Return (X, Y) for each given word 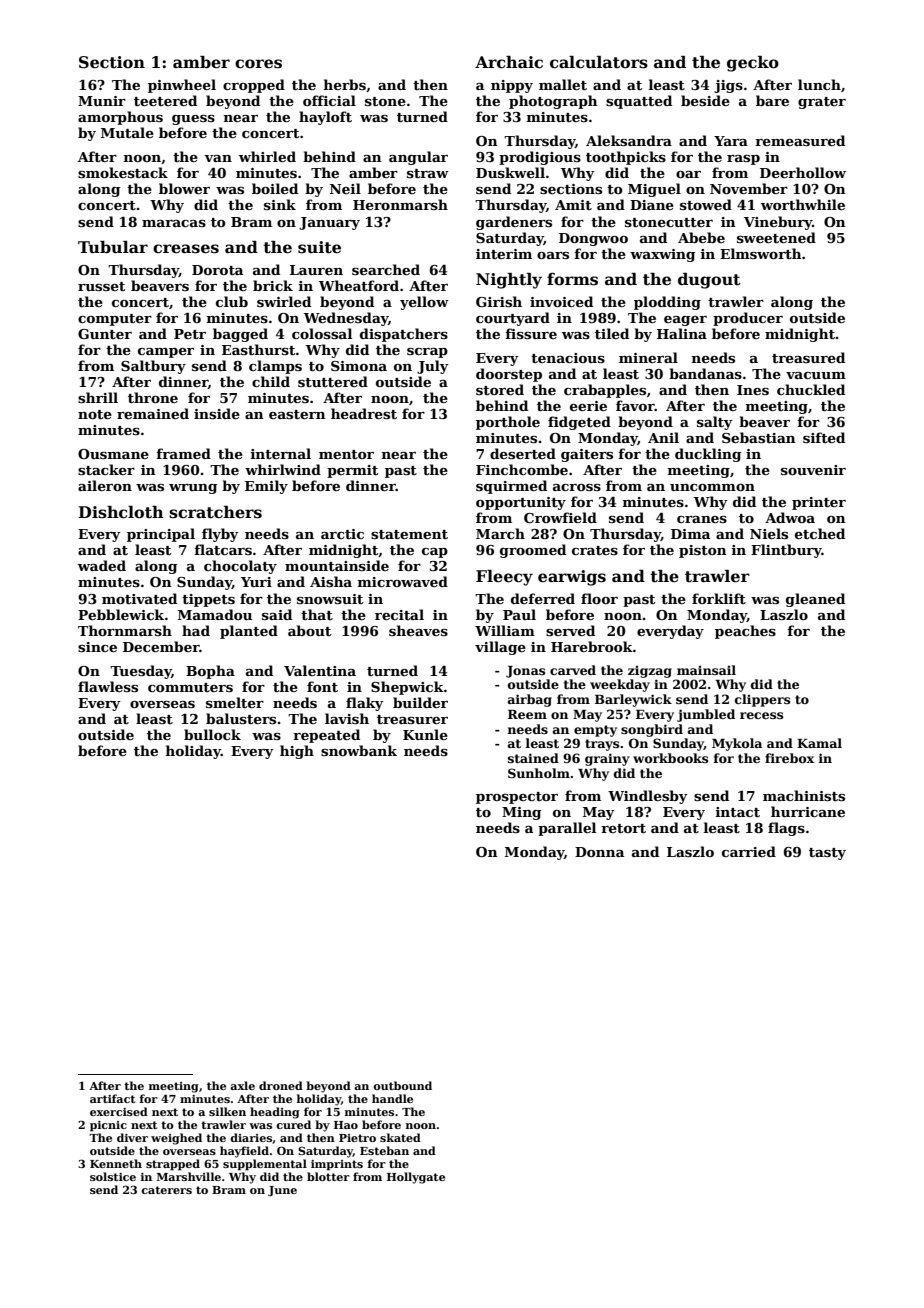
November (749, 188)
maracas (174, 223)
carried (749, 851)
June (282, 1191)
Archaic (509, 62)
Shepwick (407, 688)
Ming (521, 813)
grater (822, 103)
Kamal (819, 743)
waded (102, 565)
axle (242, 1085)
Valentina (320, 670)
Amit (573, 205)
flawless (108, 686)
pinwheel (182, 86)
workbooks (670, 758)
